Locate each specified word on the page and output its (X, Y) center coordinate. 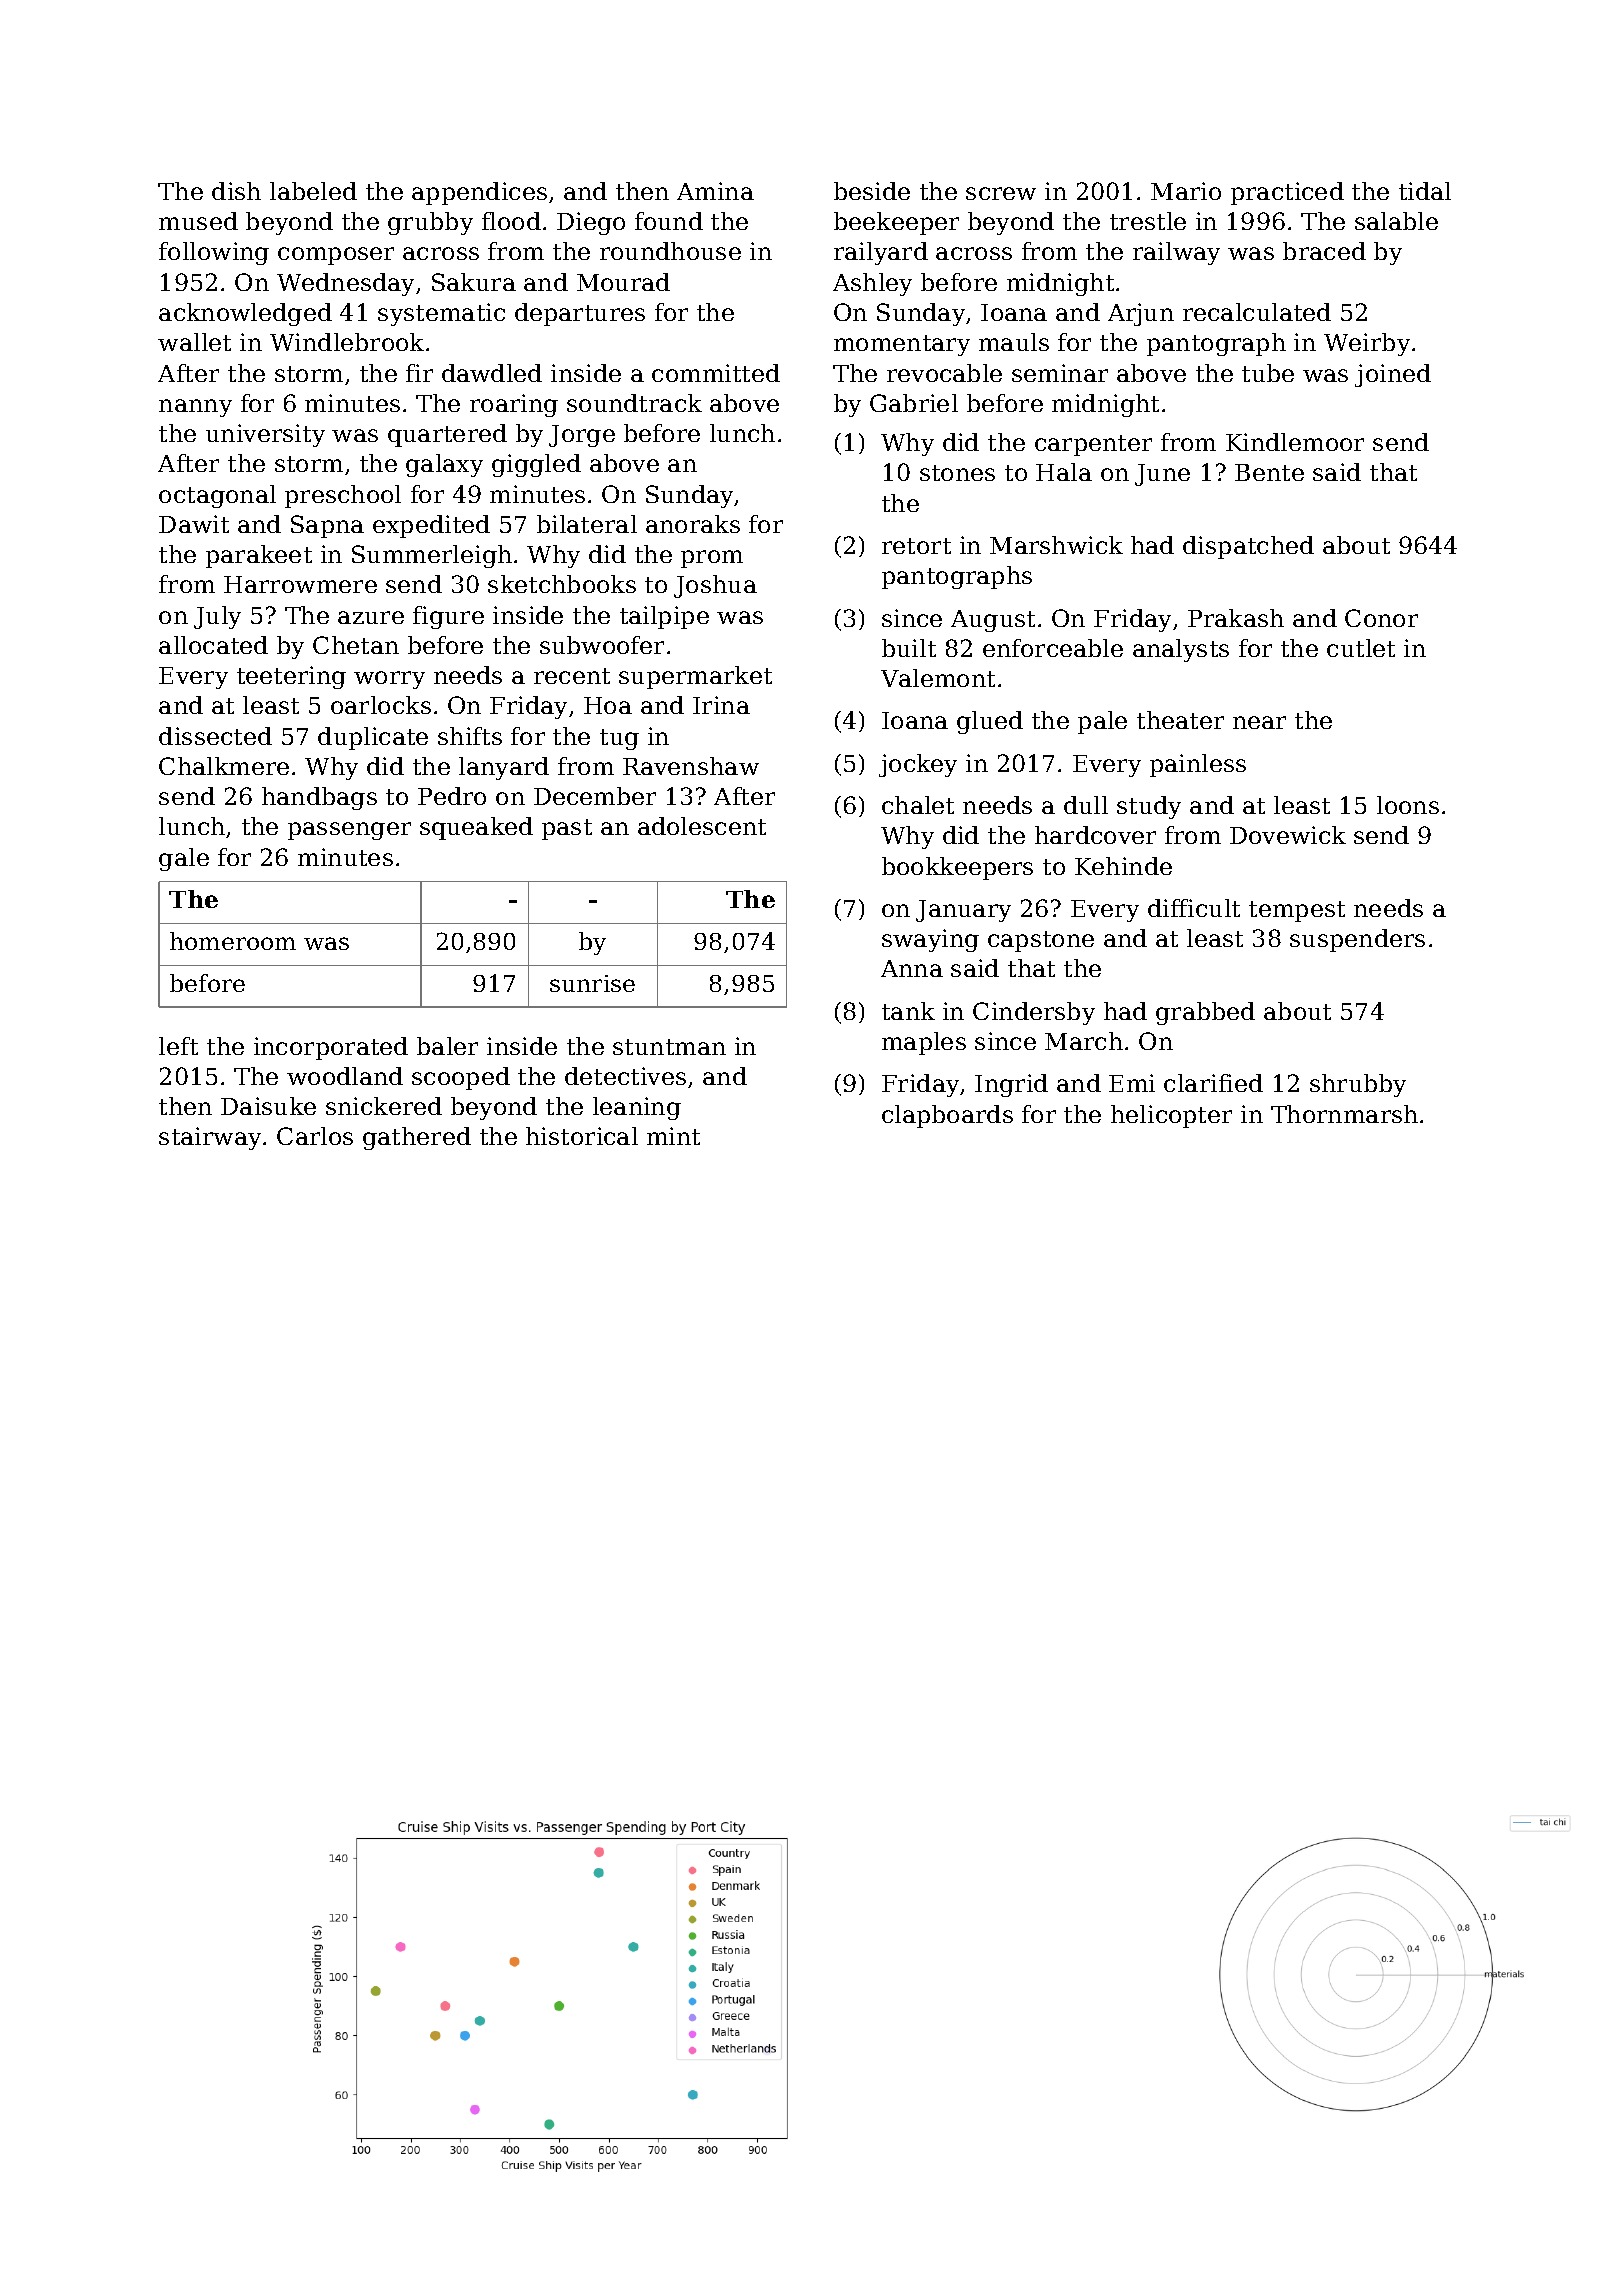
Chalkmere (224, 766)
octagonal (217, 496)
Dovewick (1288, 835)
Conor (1381, 618)
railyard (881, 253)
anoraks (693, 524)
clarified (1213, 1083)
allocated (213, 645)
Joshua (715, 586)
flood (511, 221)
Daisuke (268, 1106)
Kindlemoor (1295, 442)
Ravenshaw (691, 766)
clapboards (947, 1116)
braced (1324, 251)
